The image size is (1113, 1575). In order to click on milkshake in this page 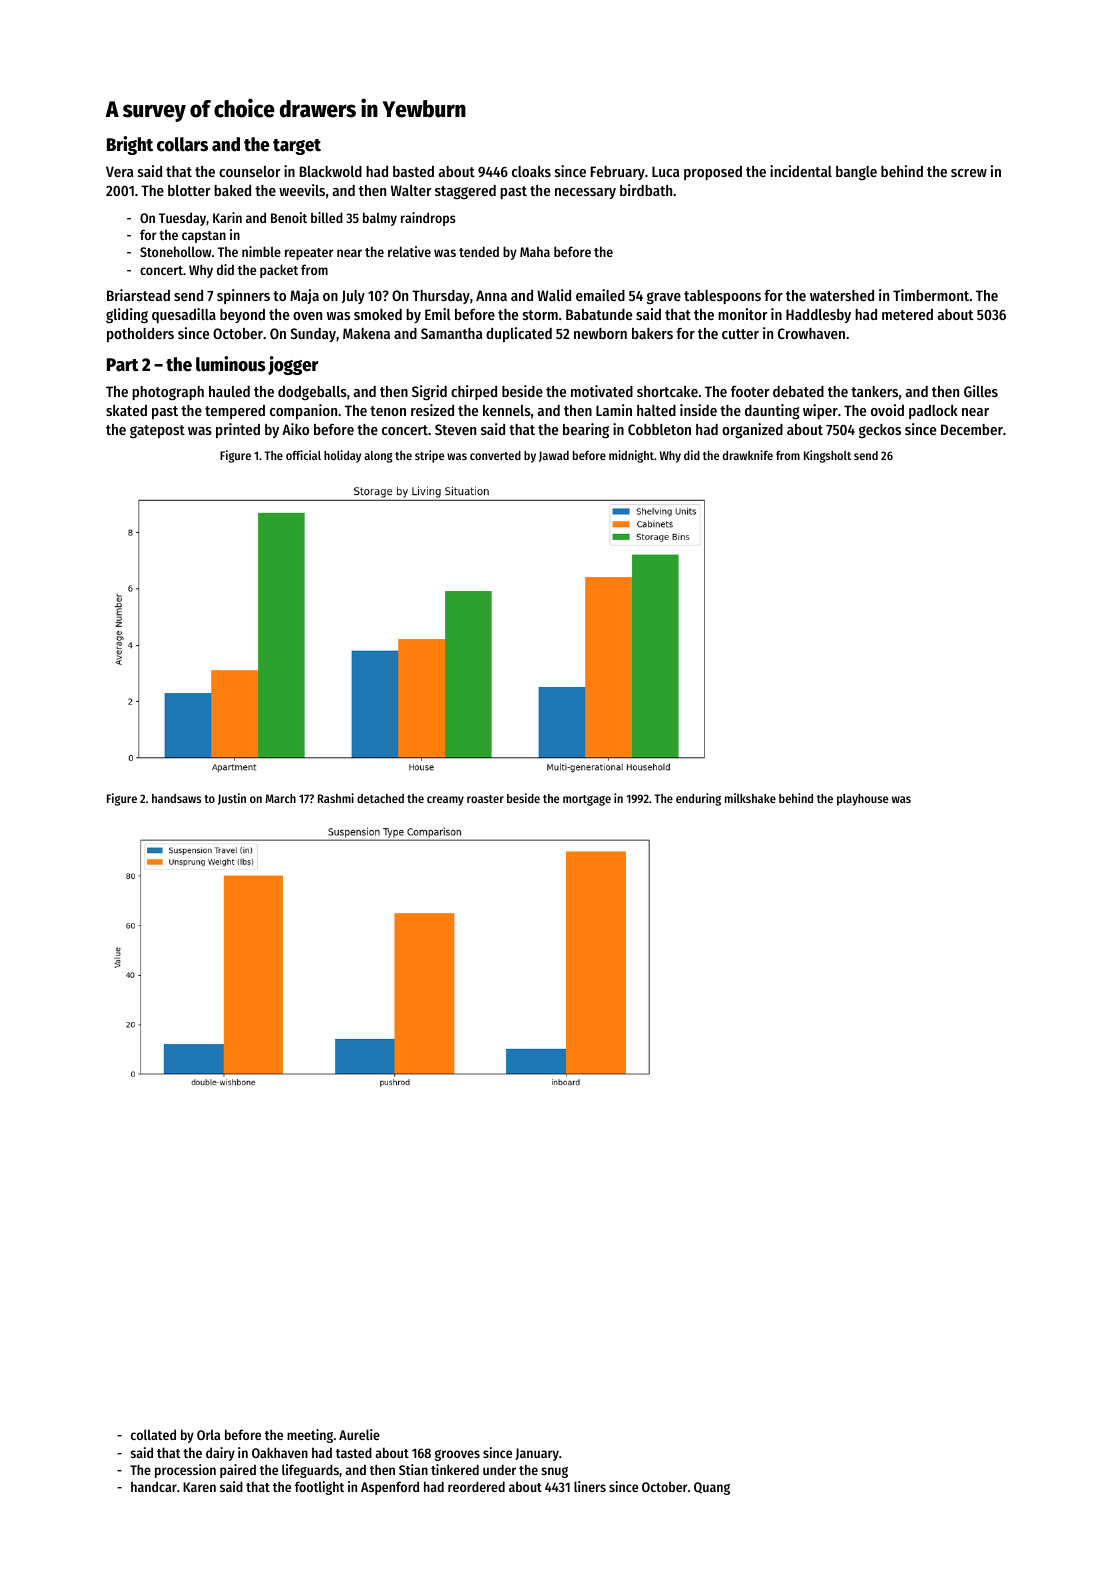, I will do `click(750, 798)`.
